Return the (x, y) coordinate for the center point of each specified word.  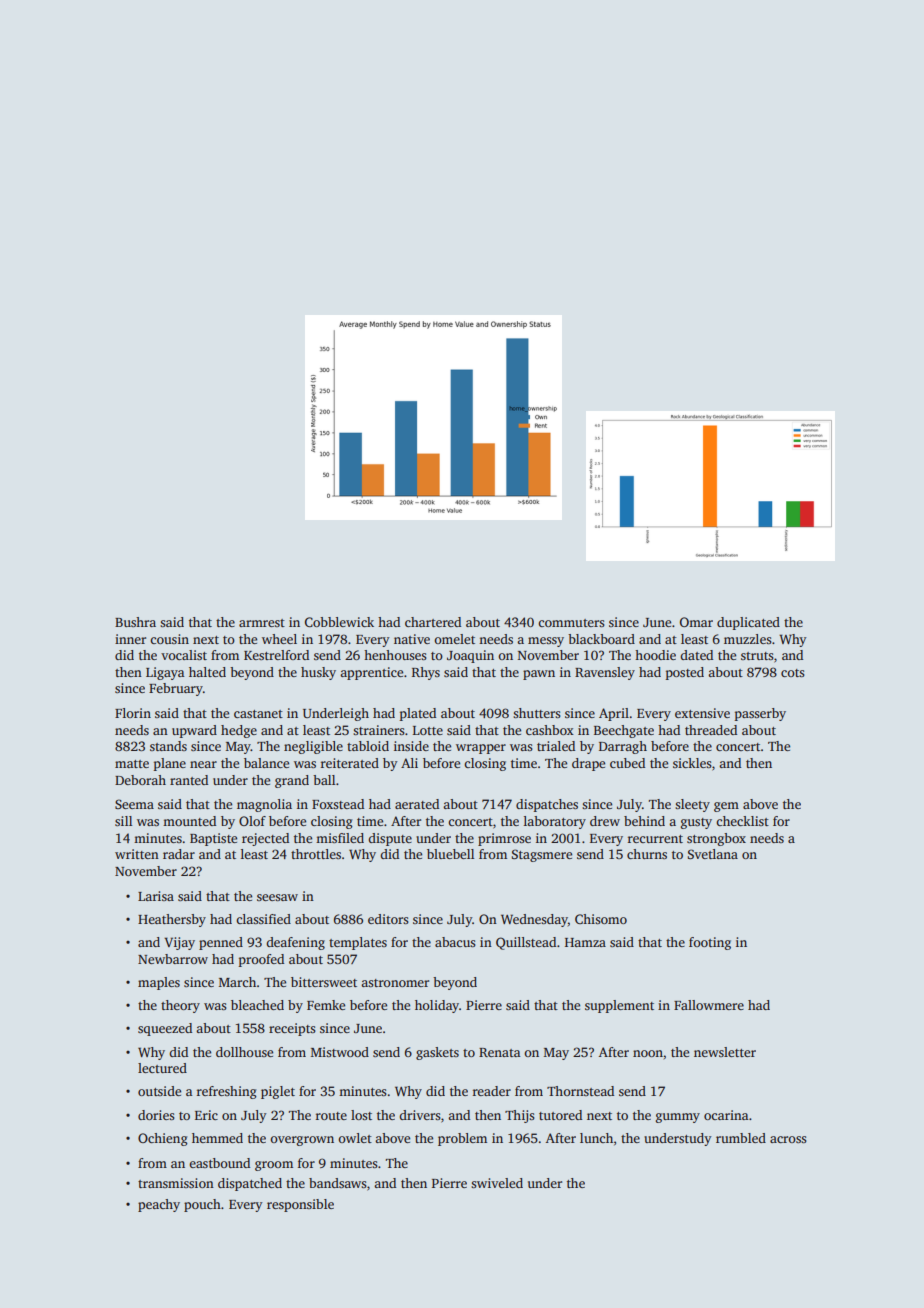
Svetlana (713, 854)
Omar (696, 622)
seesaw (277, 897)
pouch (202, 1205)
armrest (262, 623)
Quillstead (526, 943)
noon (648, 1053)
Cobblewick (339, 622)
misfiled (340, 838)
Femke (326, 1005)
